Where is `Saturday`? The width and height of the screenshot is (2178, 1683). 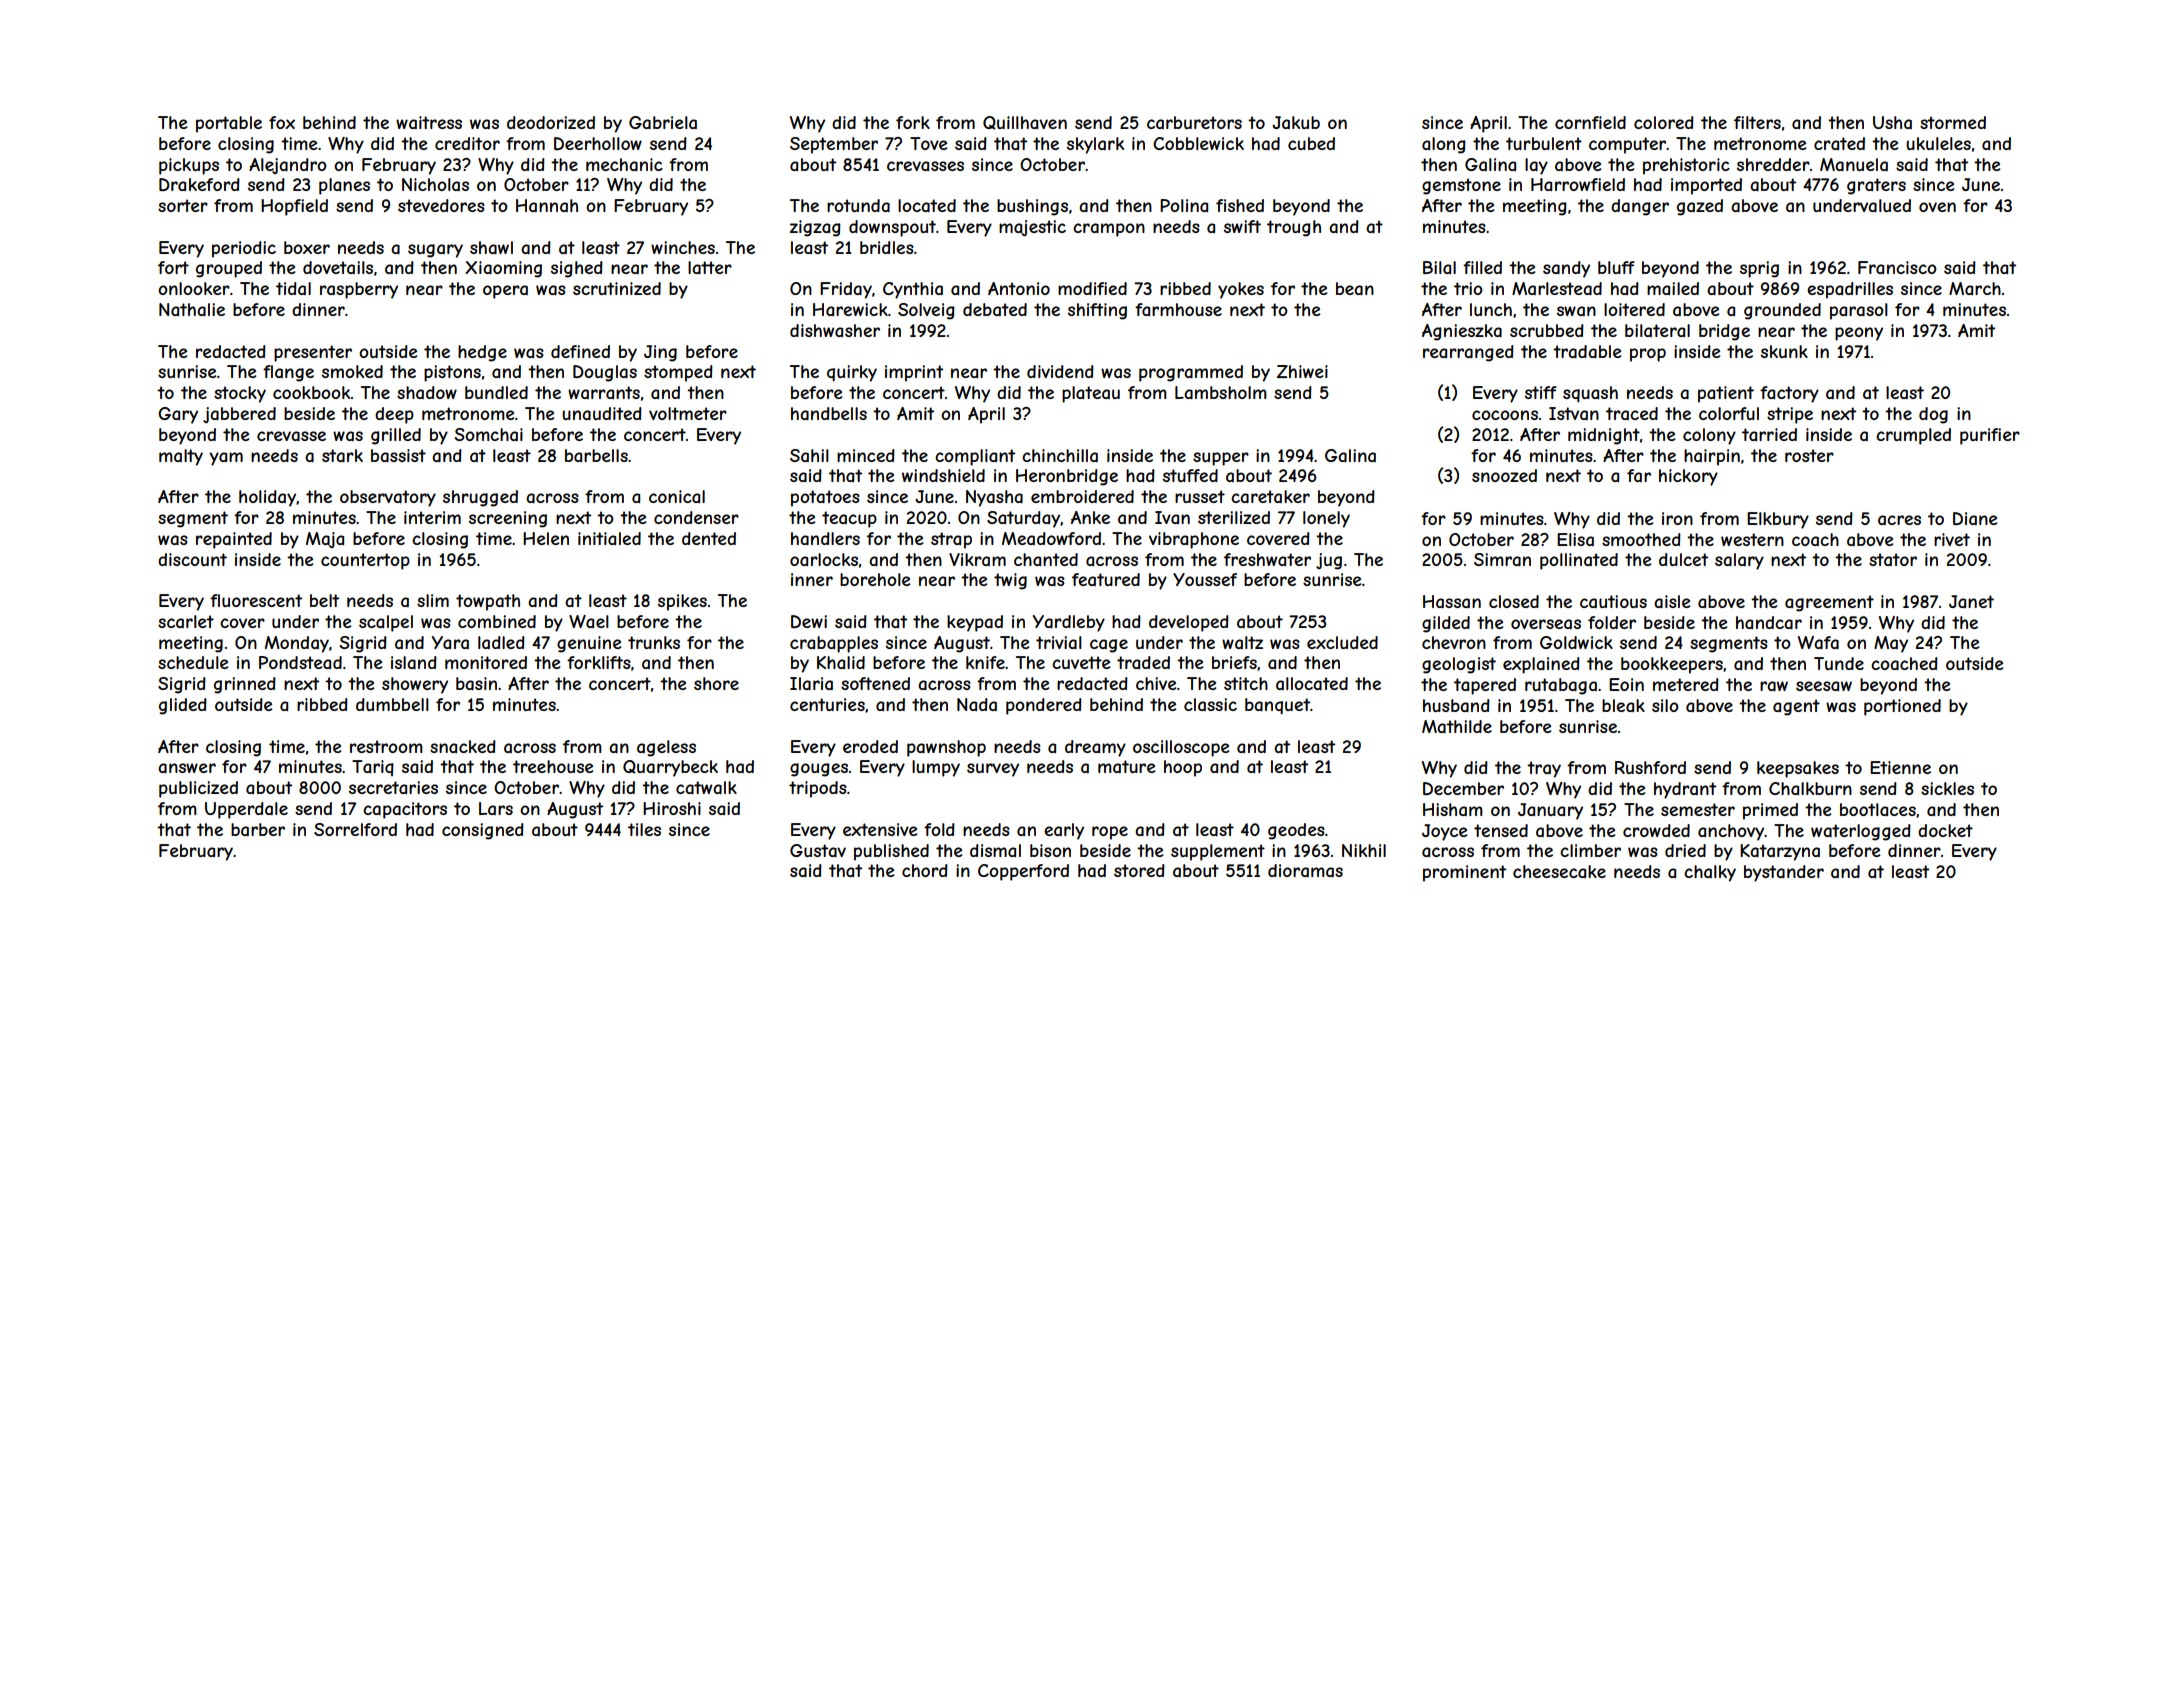 Saturday is located at coordinates (1024, 519).
